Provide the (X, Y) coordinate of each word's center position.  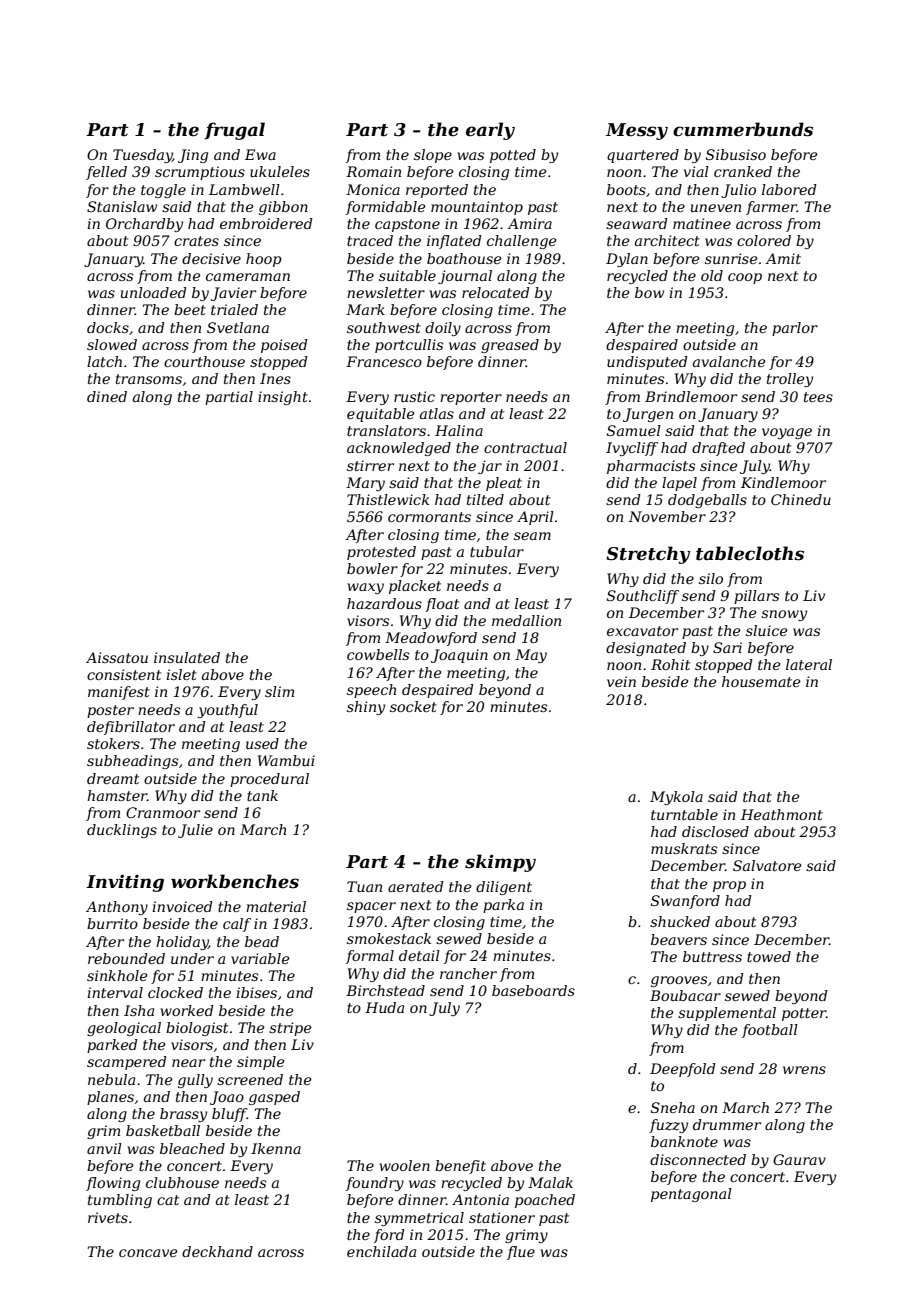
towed (769, 956)
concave (148, 1253)
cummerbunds (743, 129)
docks (108, 327)
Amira (529, 223)
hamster (117, 795)
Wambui (286, 760)
